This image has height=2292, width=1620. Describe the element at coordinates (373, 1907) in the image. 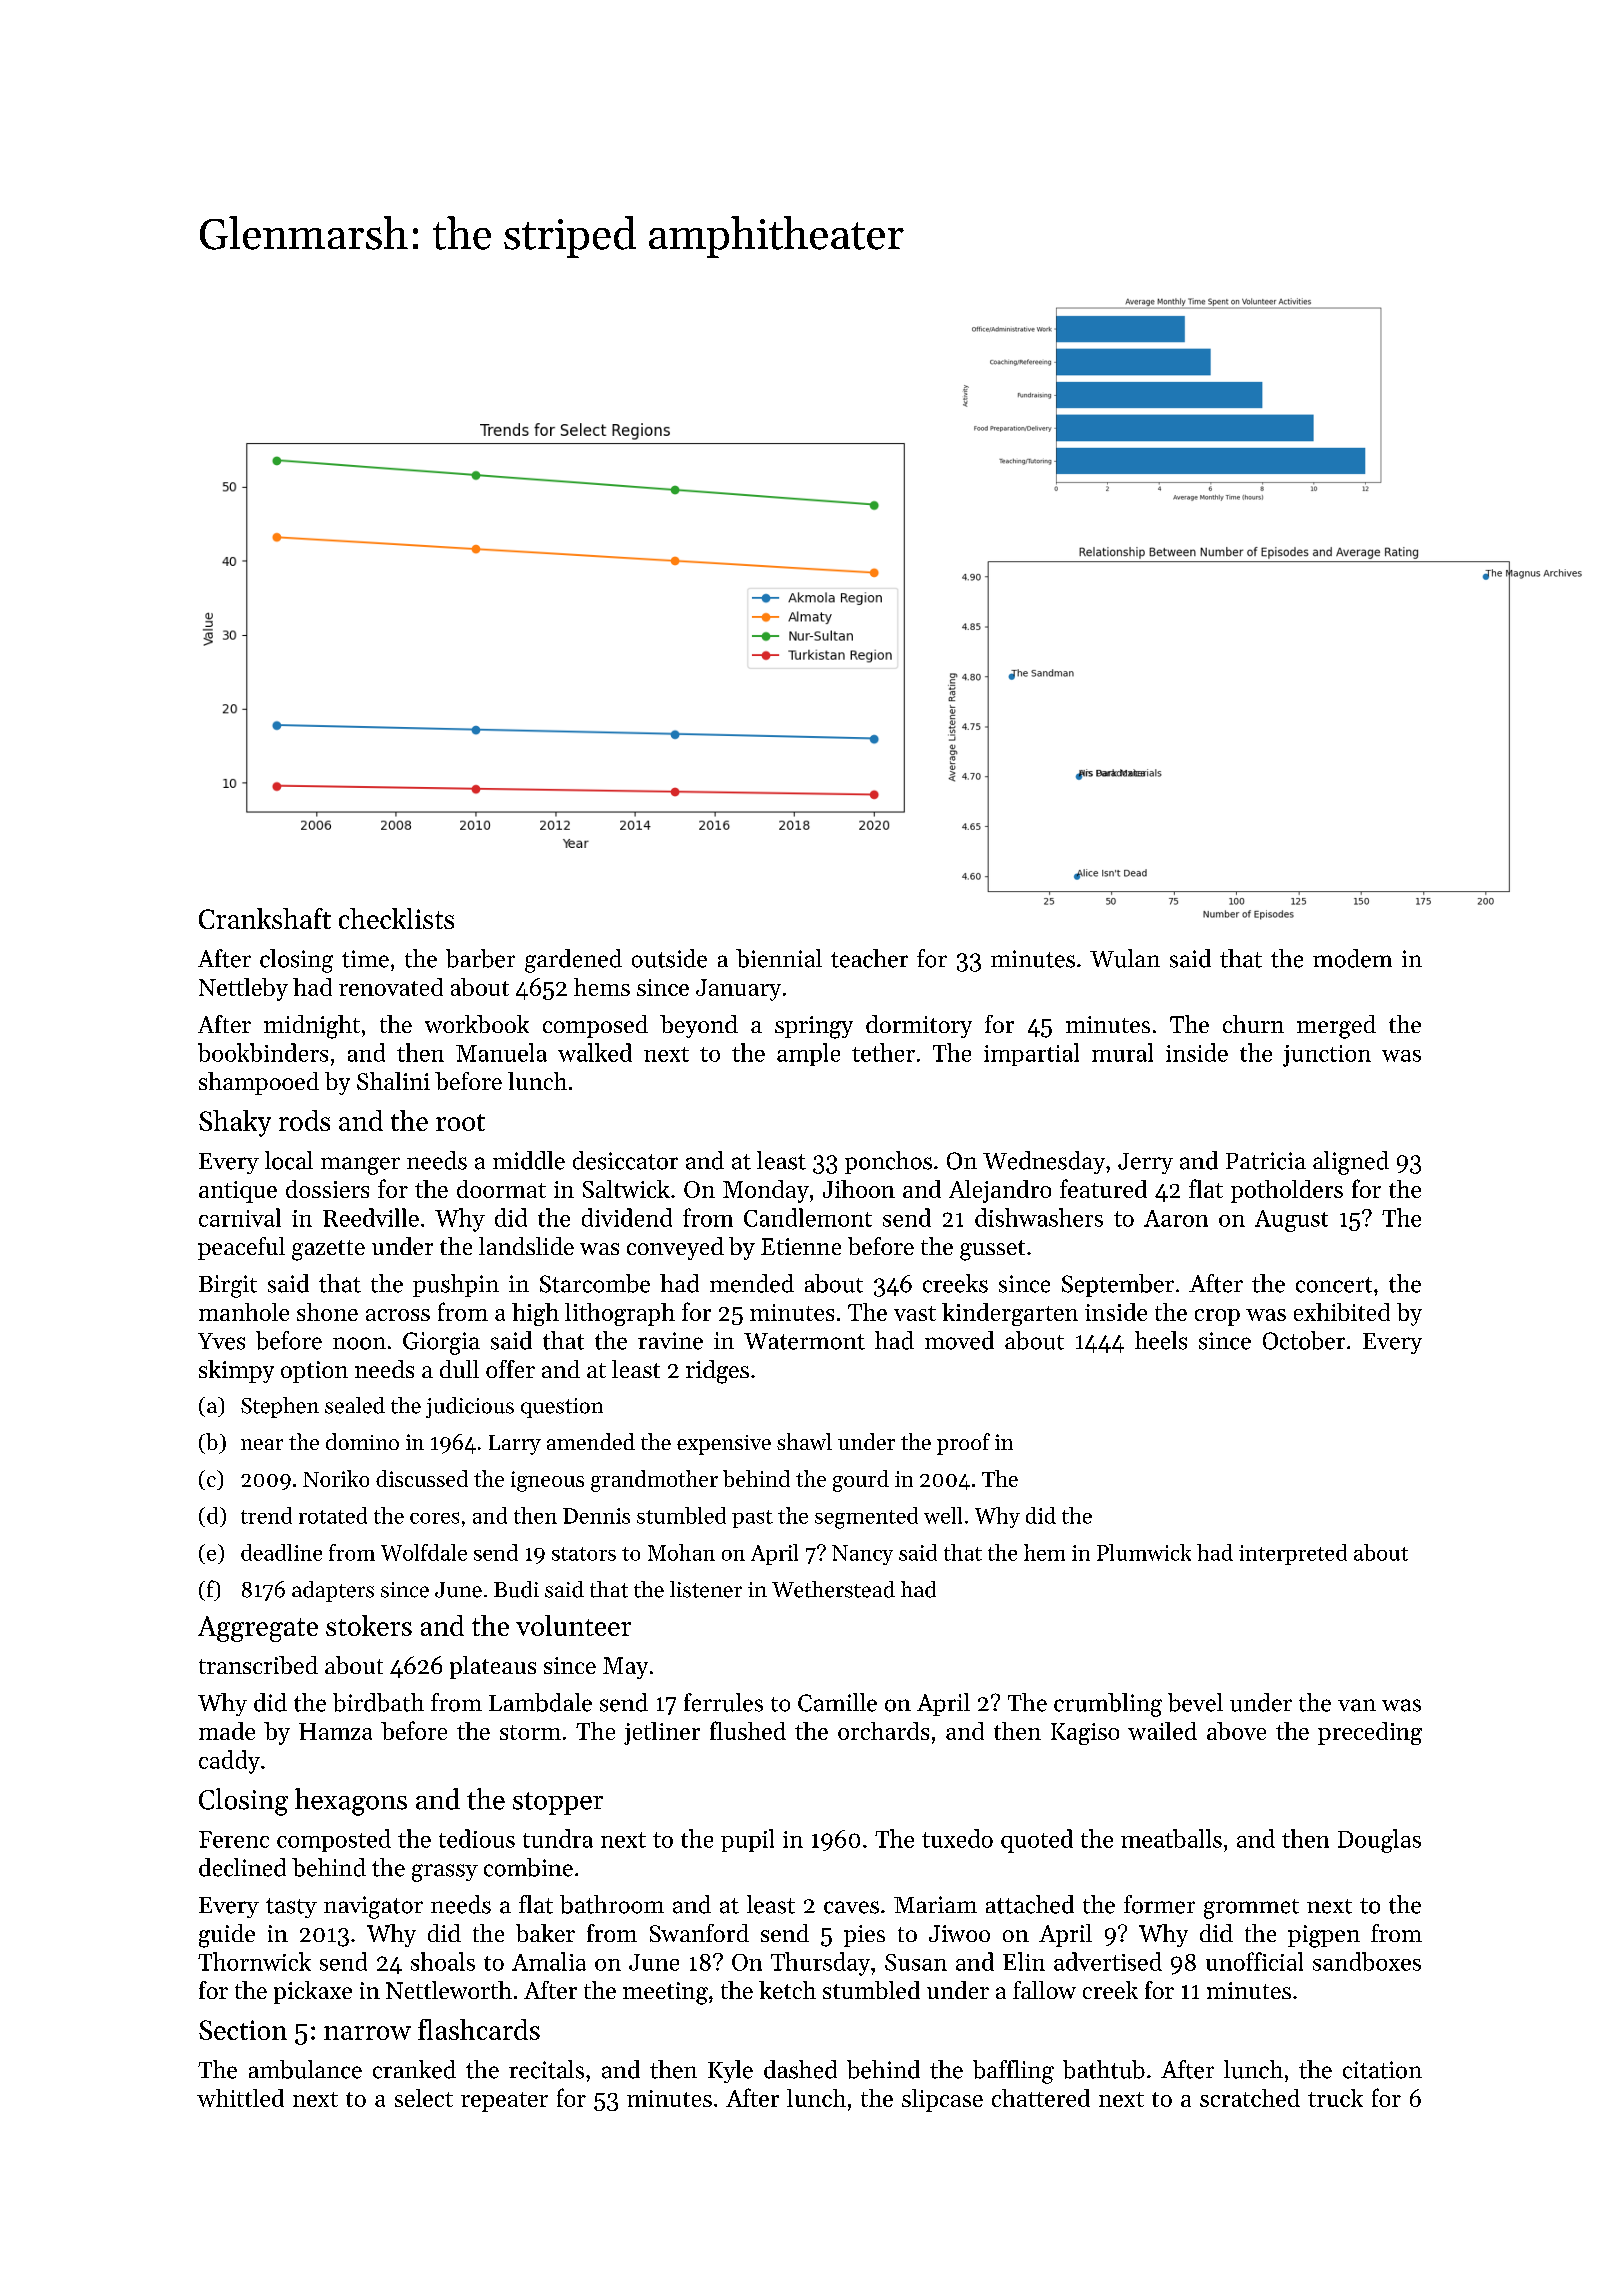

I see `navigator` at that location.
